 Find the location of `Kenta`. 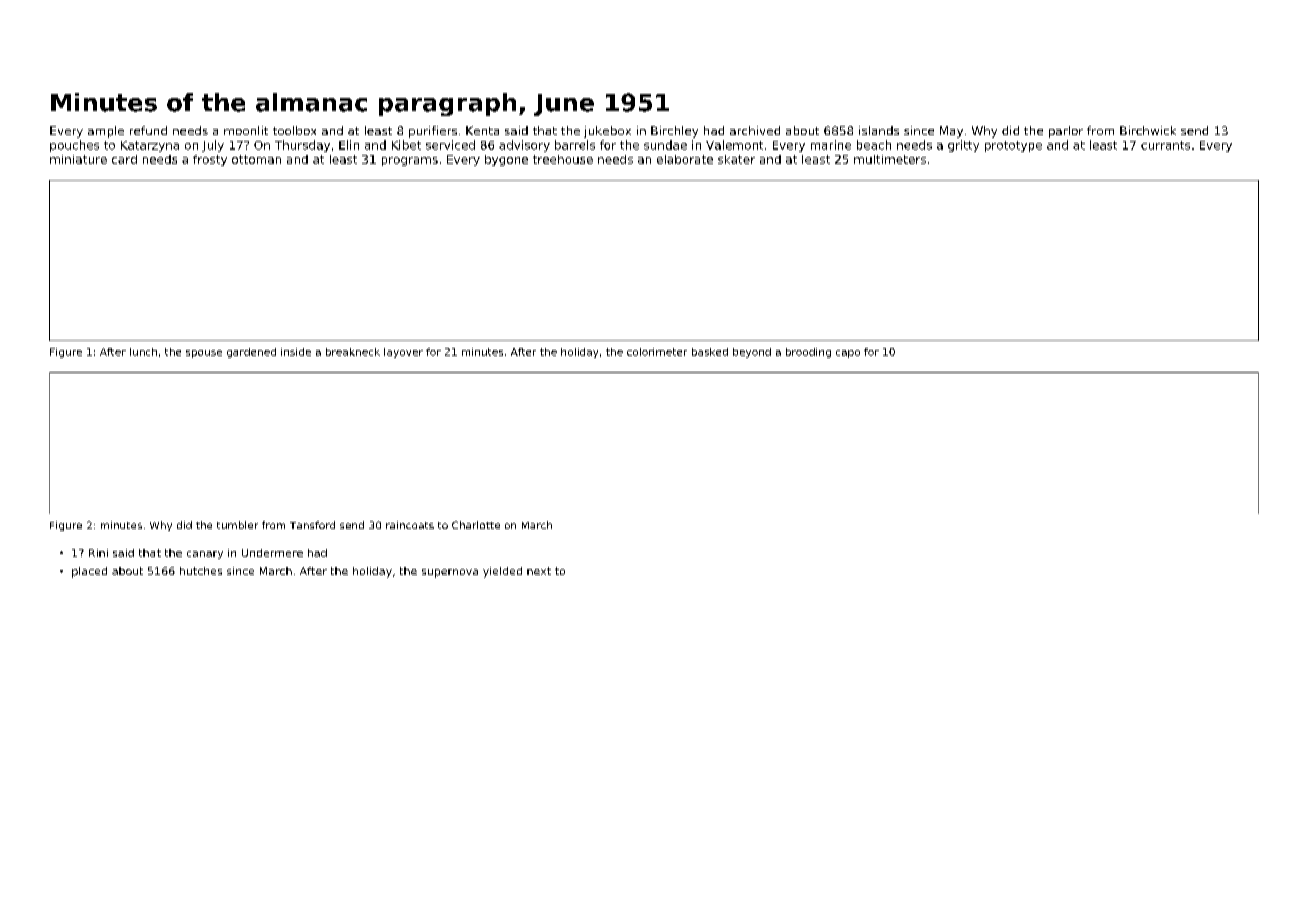

Kenta is located at coordinates (482, 130).
